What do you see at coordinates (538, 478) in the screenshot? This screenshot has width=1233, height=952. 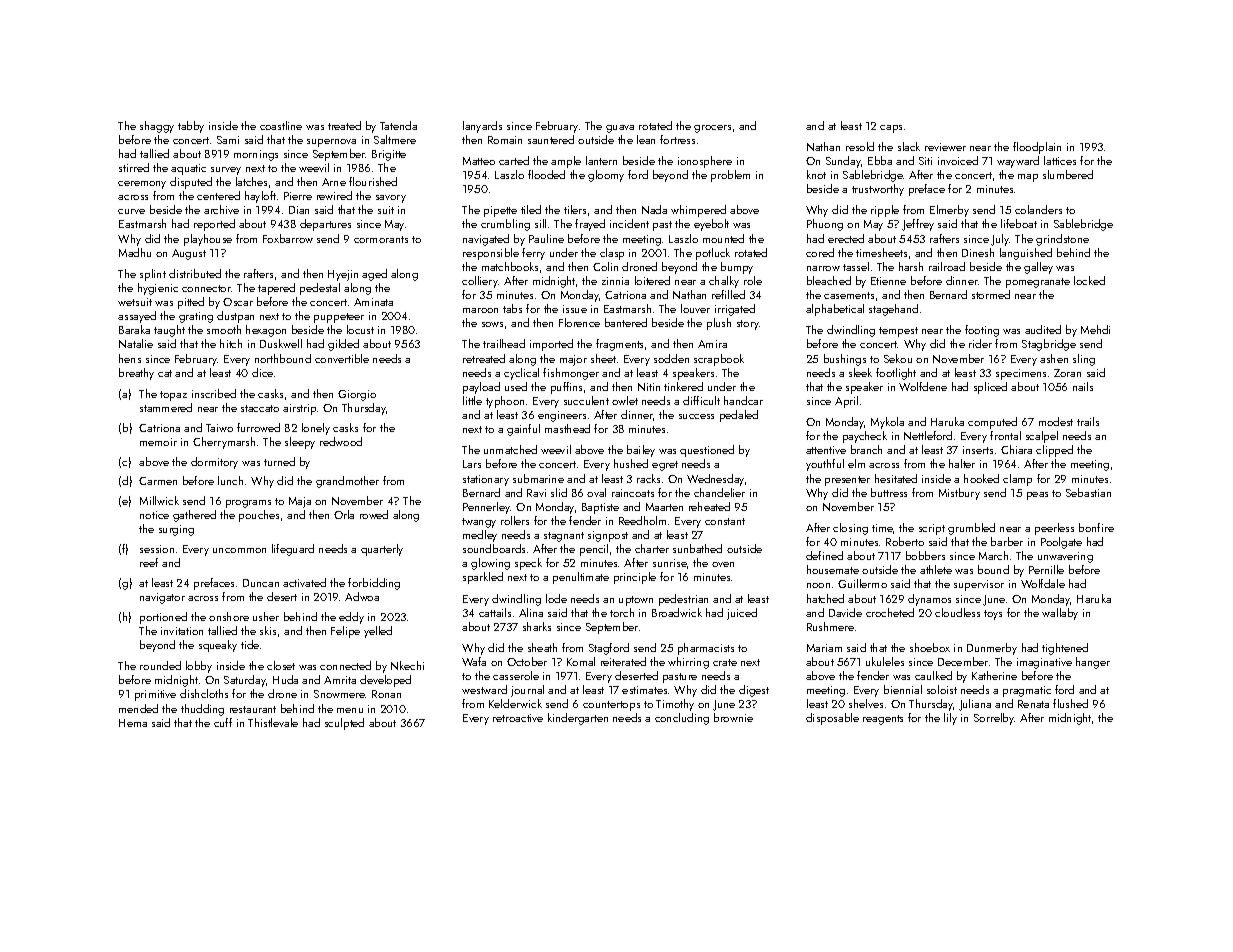 I see `submarine` at bounding box center [538, 478].
